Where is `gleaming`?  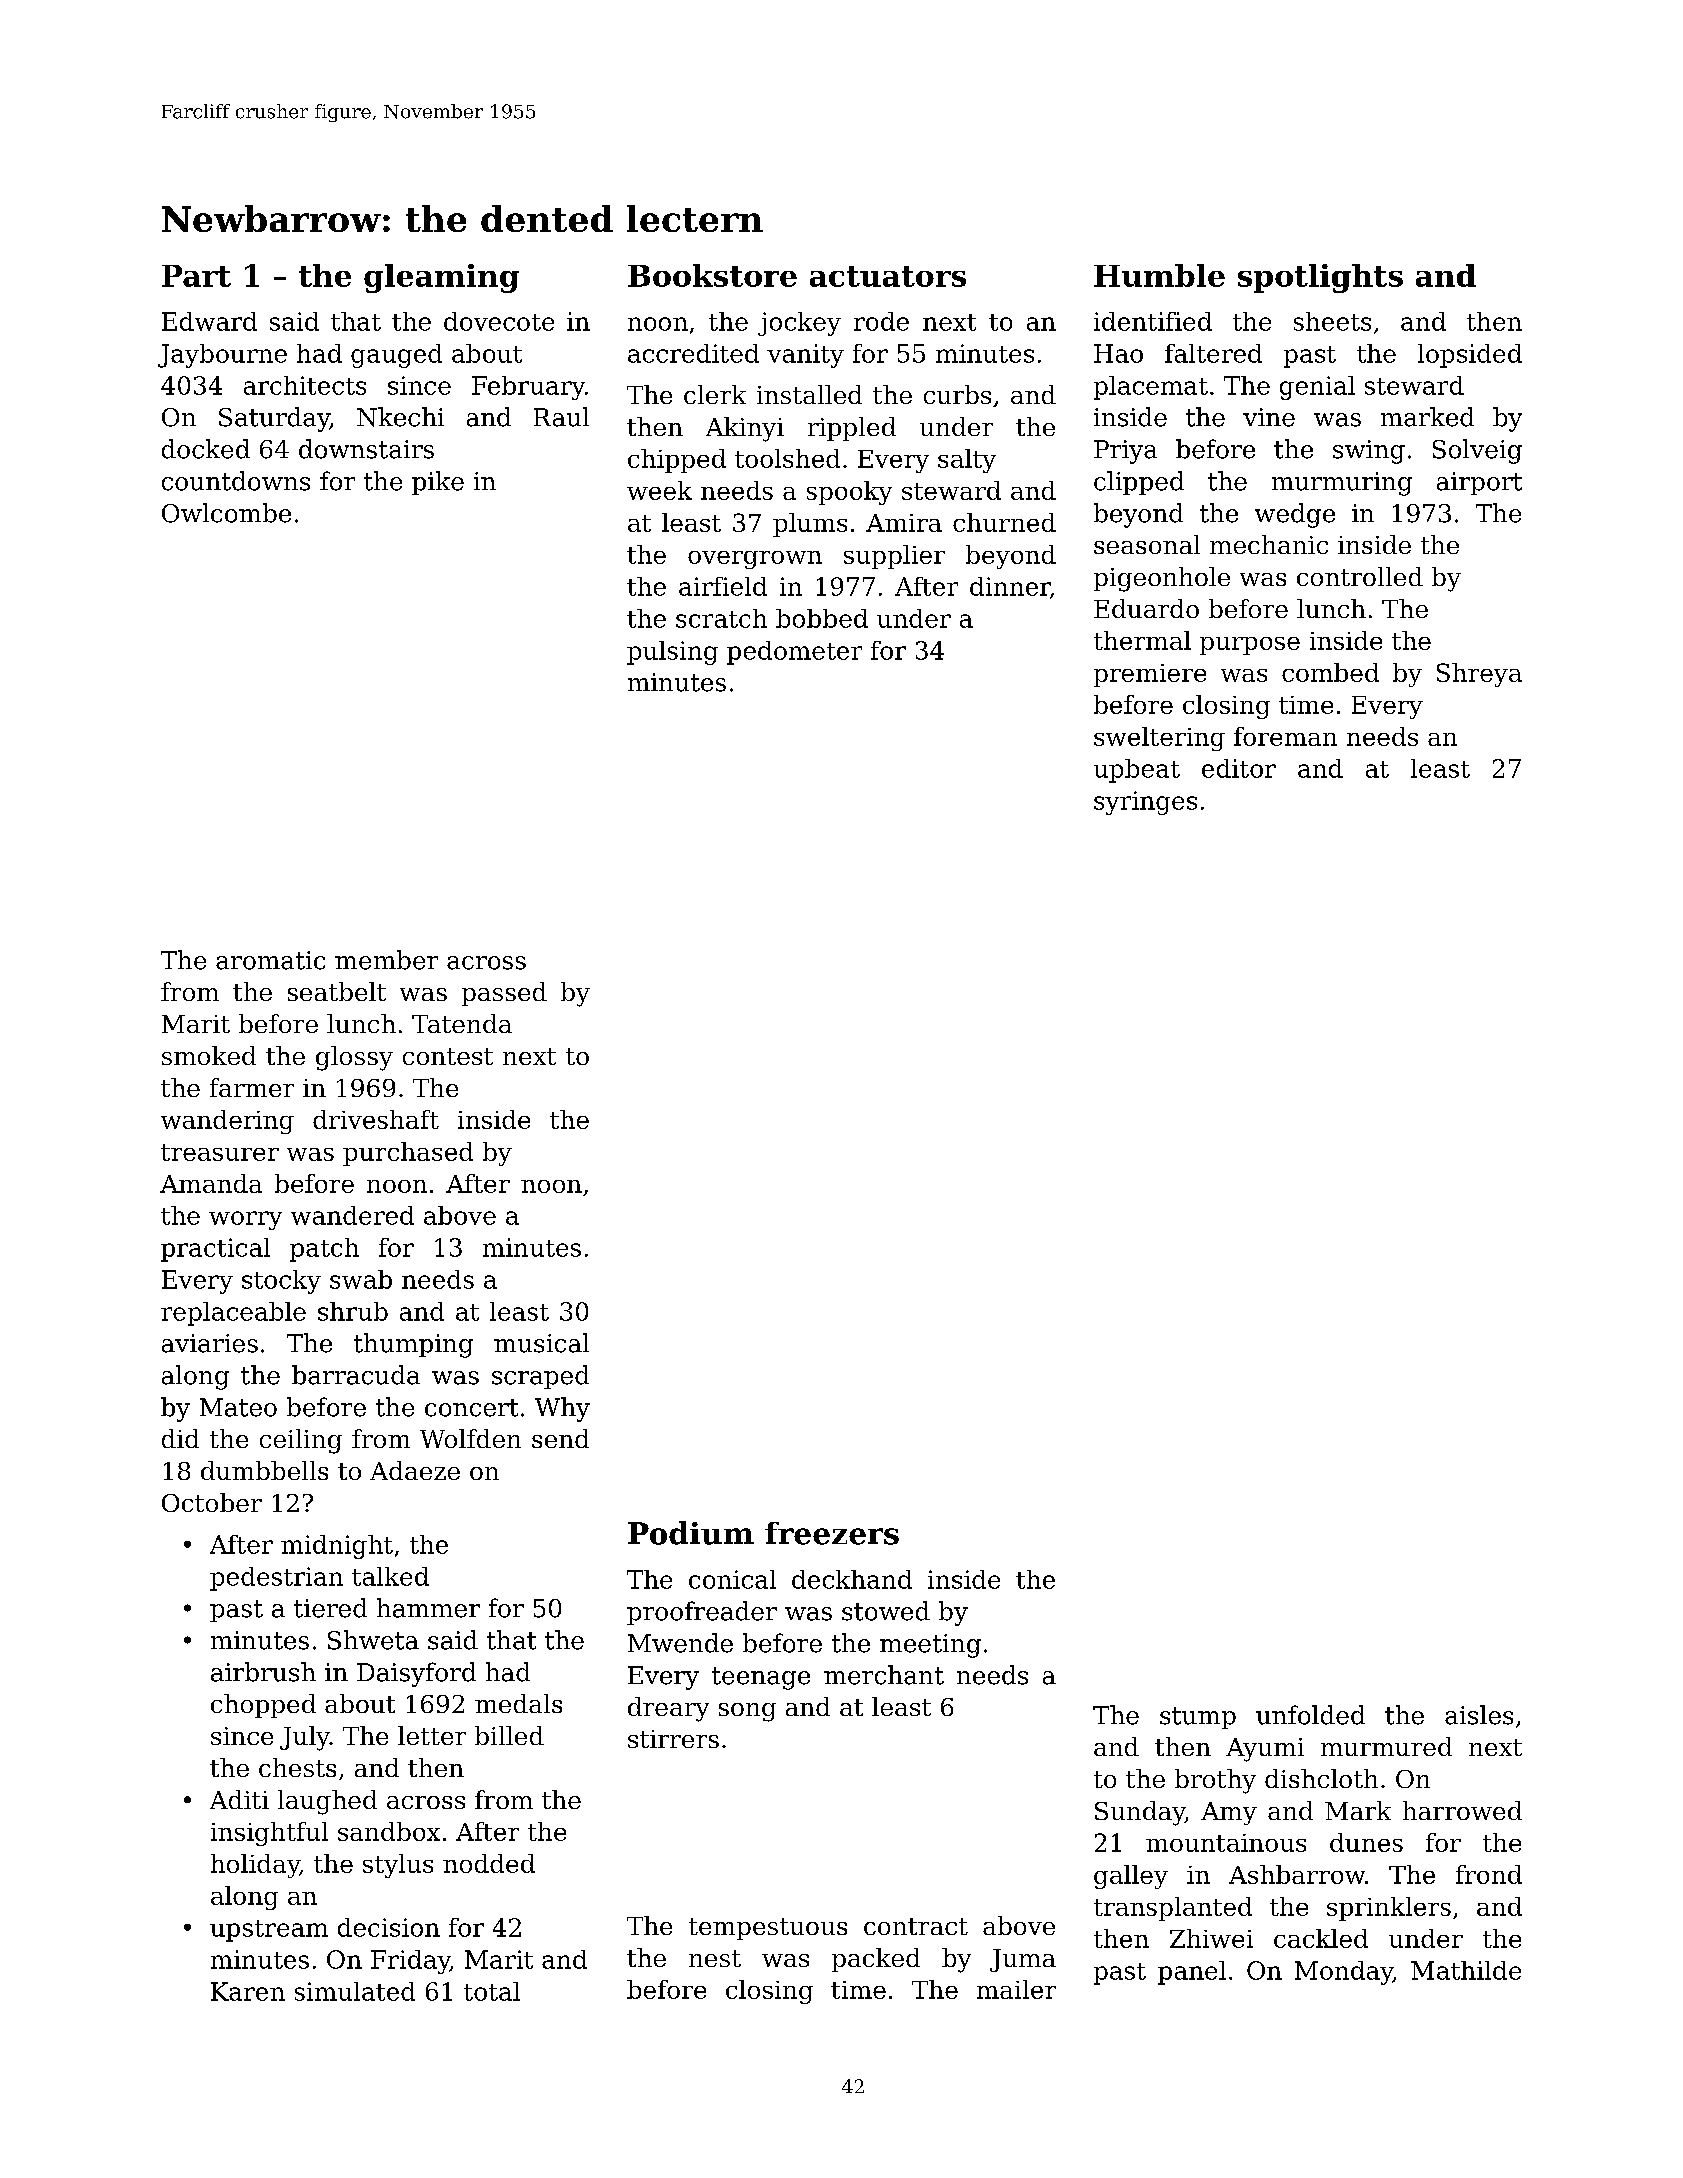
gleaming is located at coordinates (441, 278).
